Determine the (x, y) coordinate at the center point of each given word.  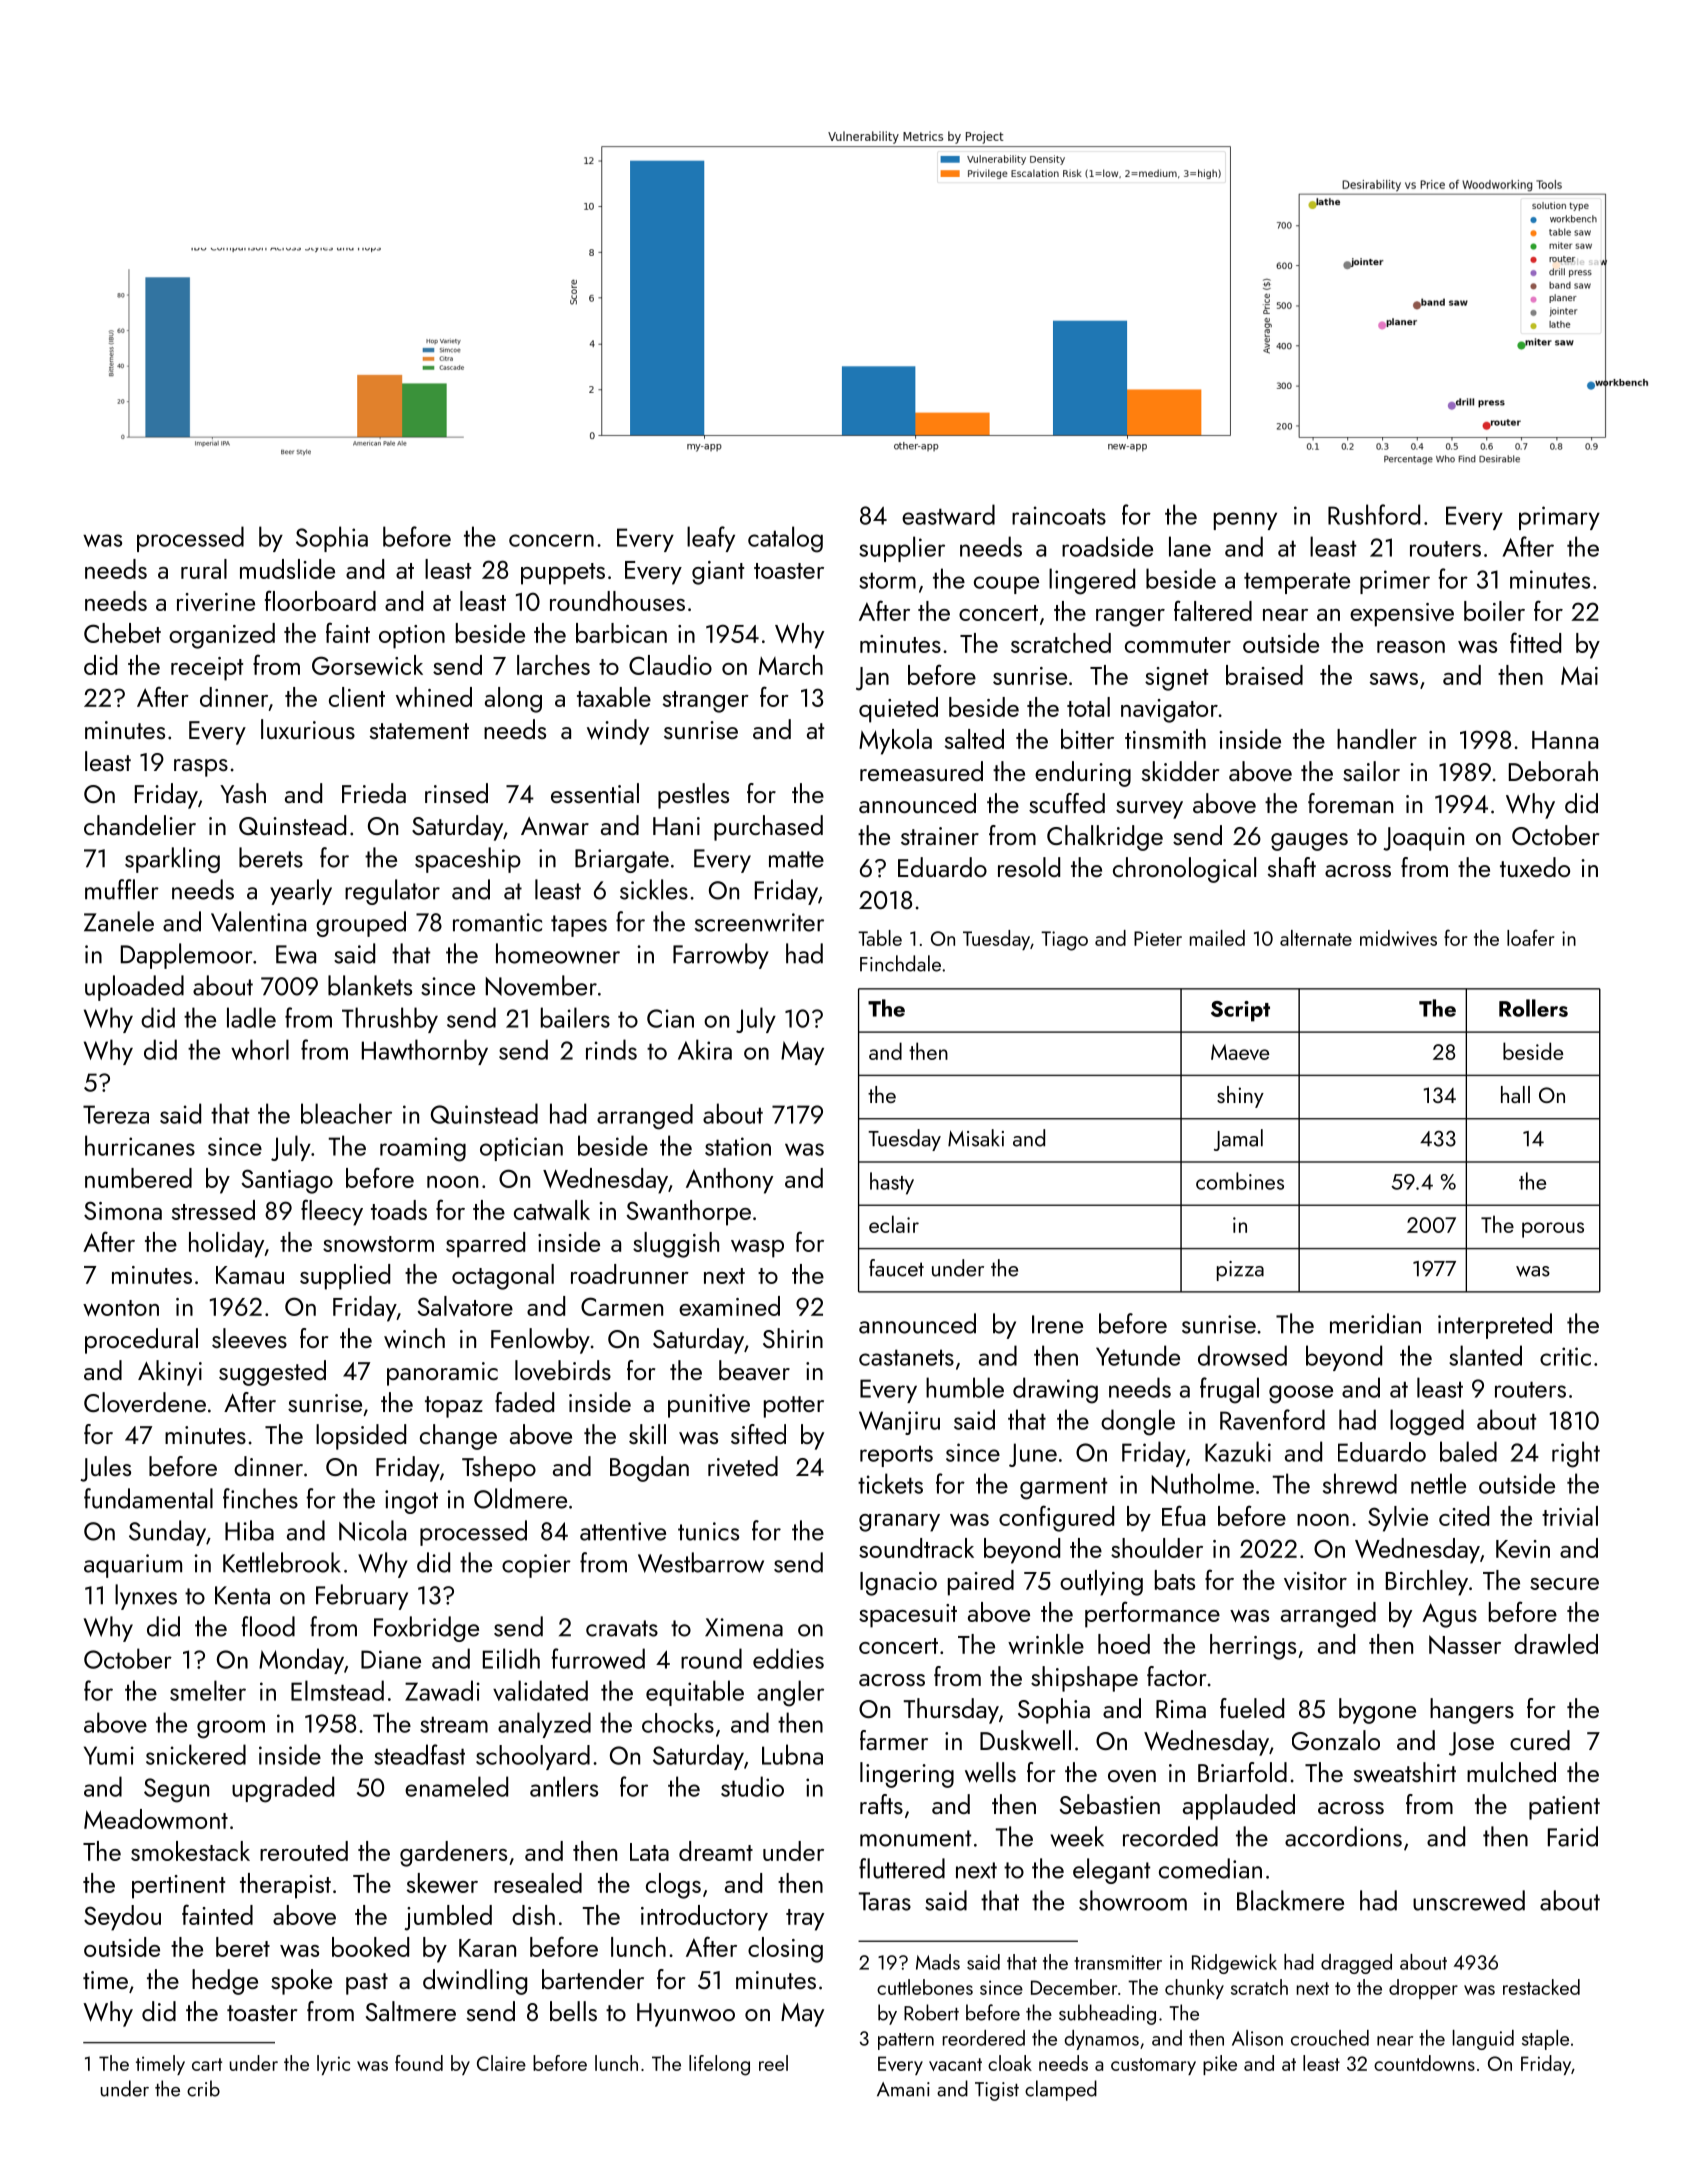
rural (204, 569)
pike (1220, 2065)
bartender (593, 1979)
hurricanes (140, 1145)
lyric (333, 2065)
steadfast (419, 1754)
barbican (621, 633)
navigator (1169, 711)
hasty (892, 1183)
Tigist (997, 2091)
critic (1565, 1356)
